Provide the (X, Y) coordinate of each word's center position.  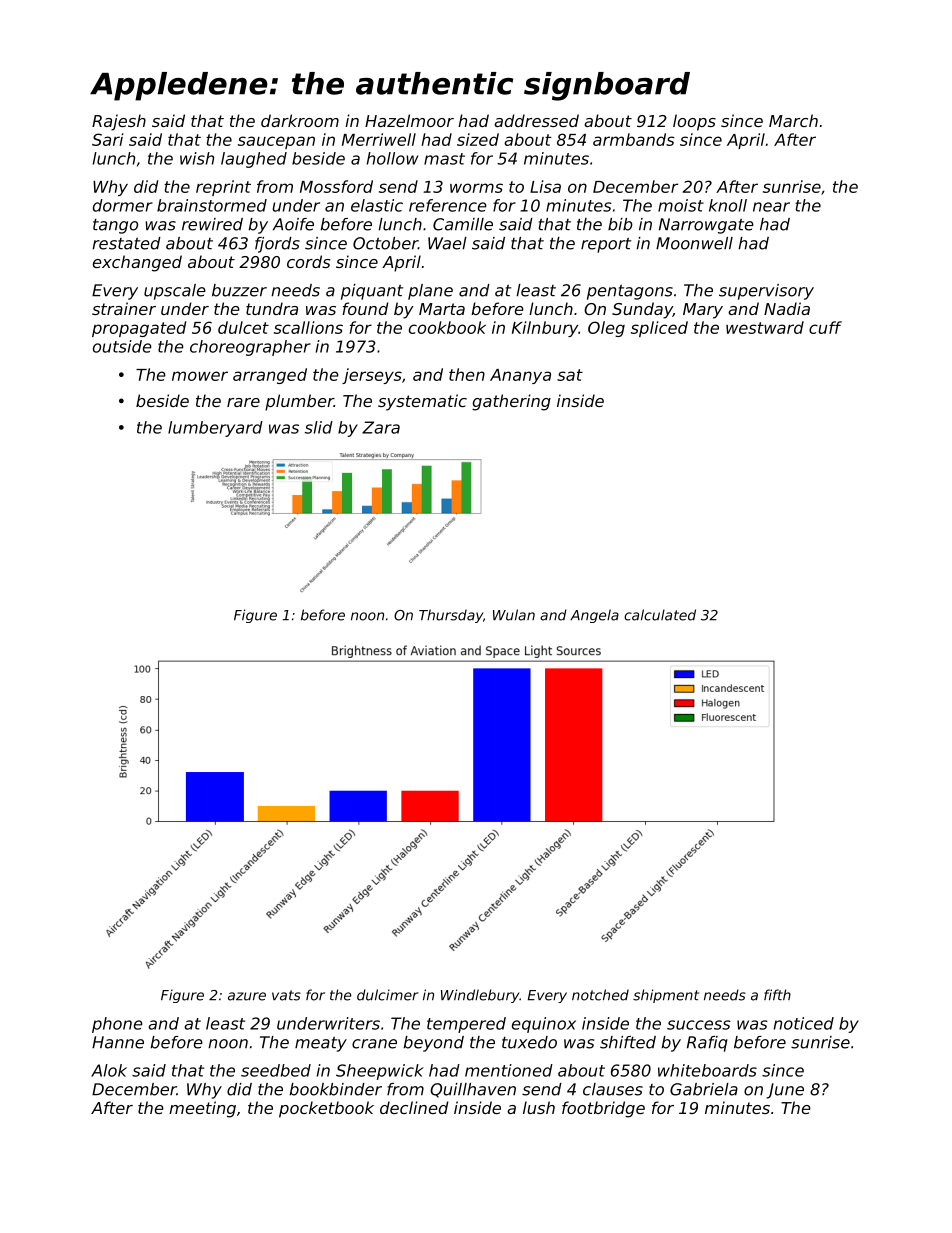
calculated (660, 615)
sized (478, 139)
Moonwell (694, 243)
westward (765, 327)
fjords (277, 245)
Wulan (514, 615)
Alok (109, 1070)
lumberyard (215, 429)
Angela (594, 616)
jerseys (372, 376)
